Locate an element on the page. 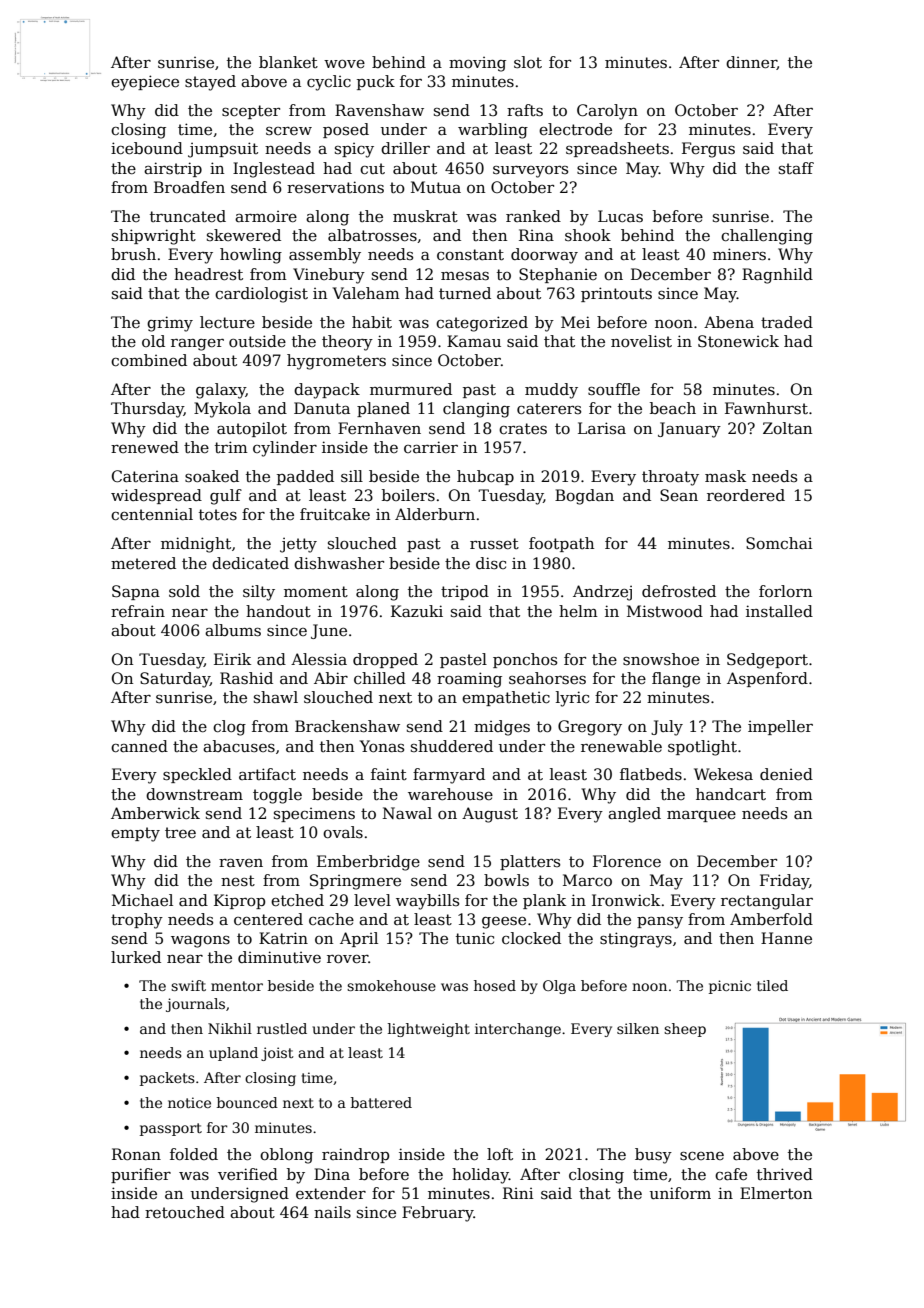  reordered is located at coordinates (746, 495).
